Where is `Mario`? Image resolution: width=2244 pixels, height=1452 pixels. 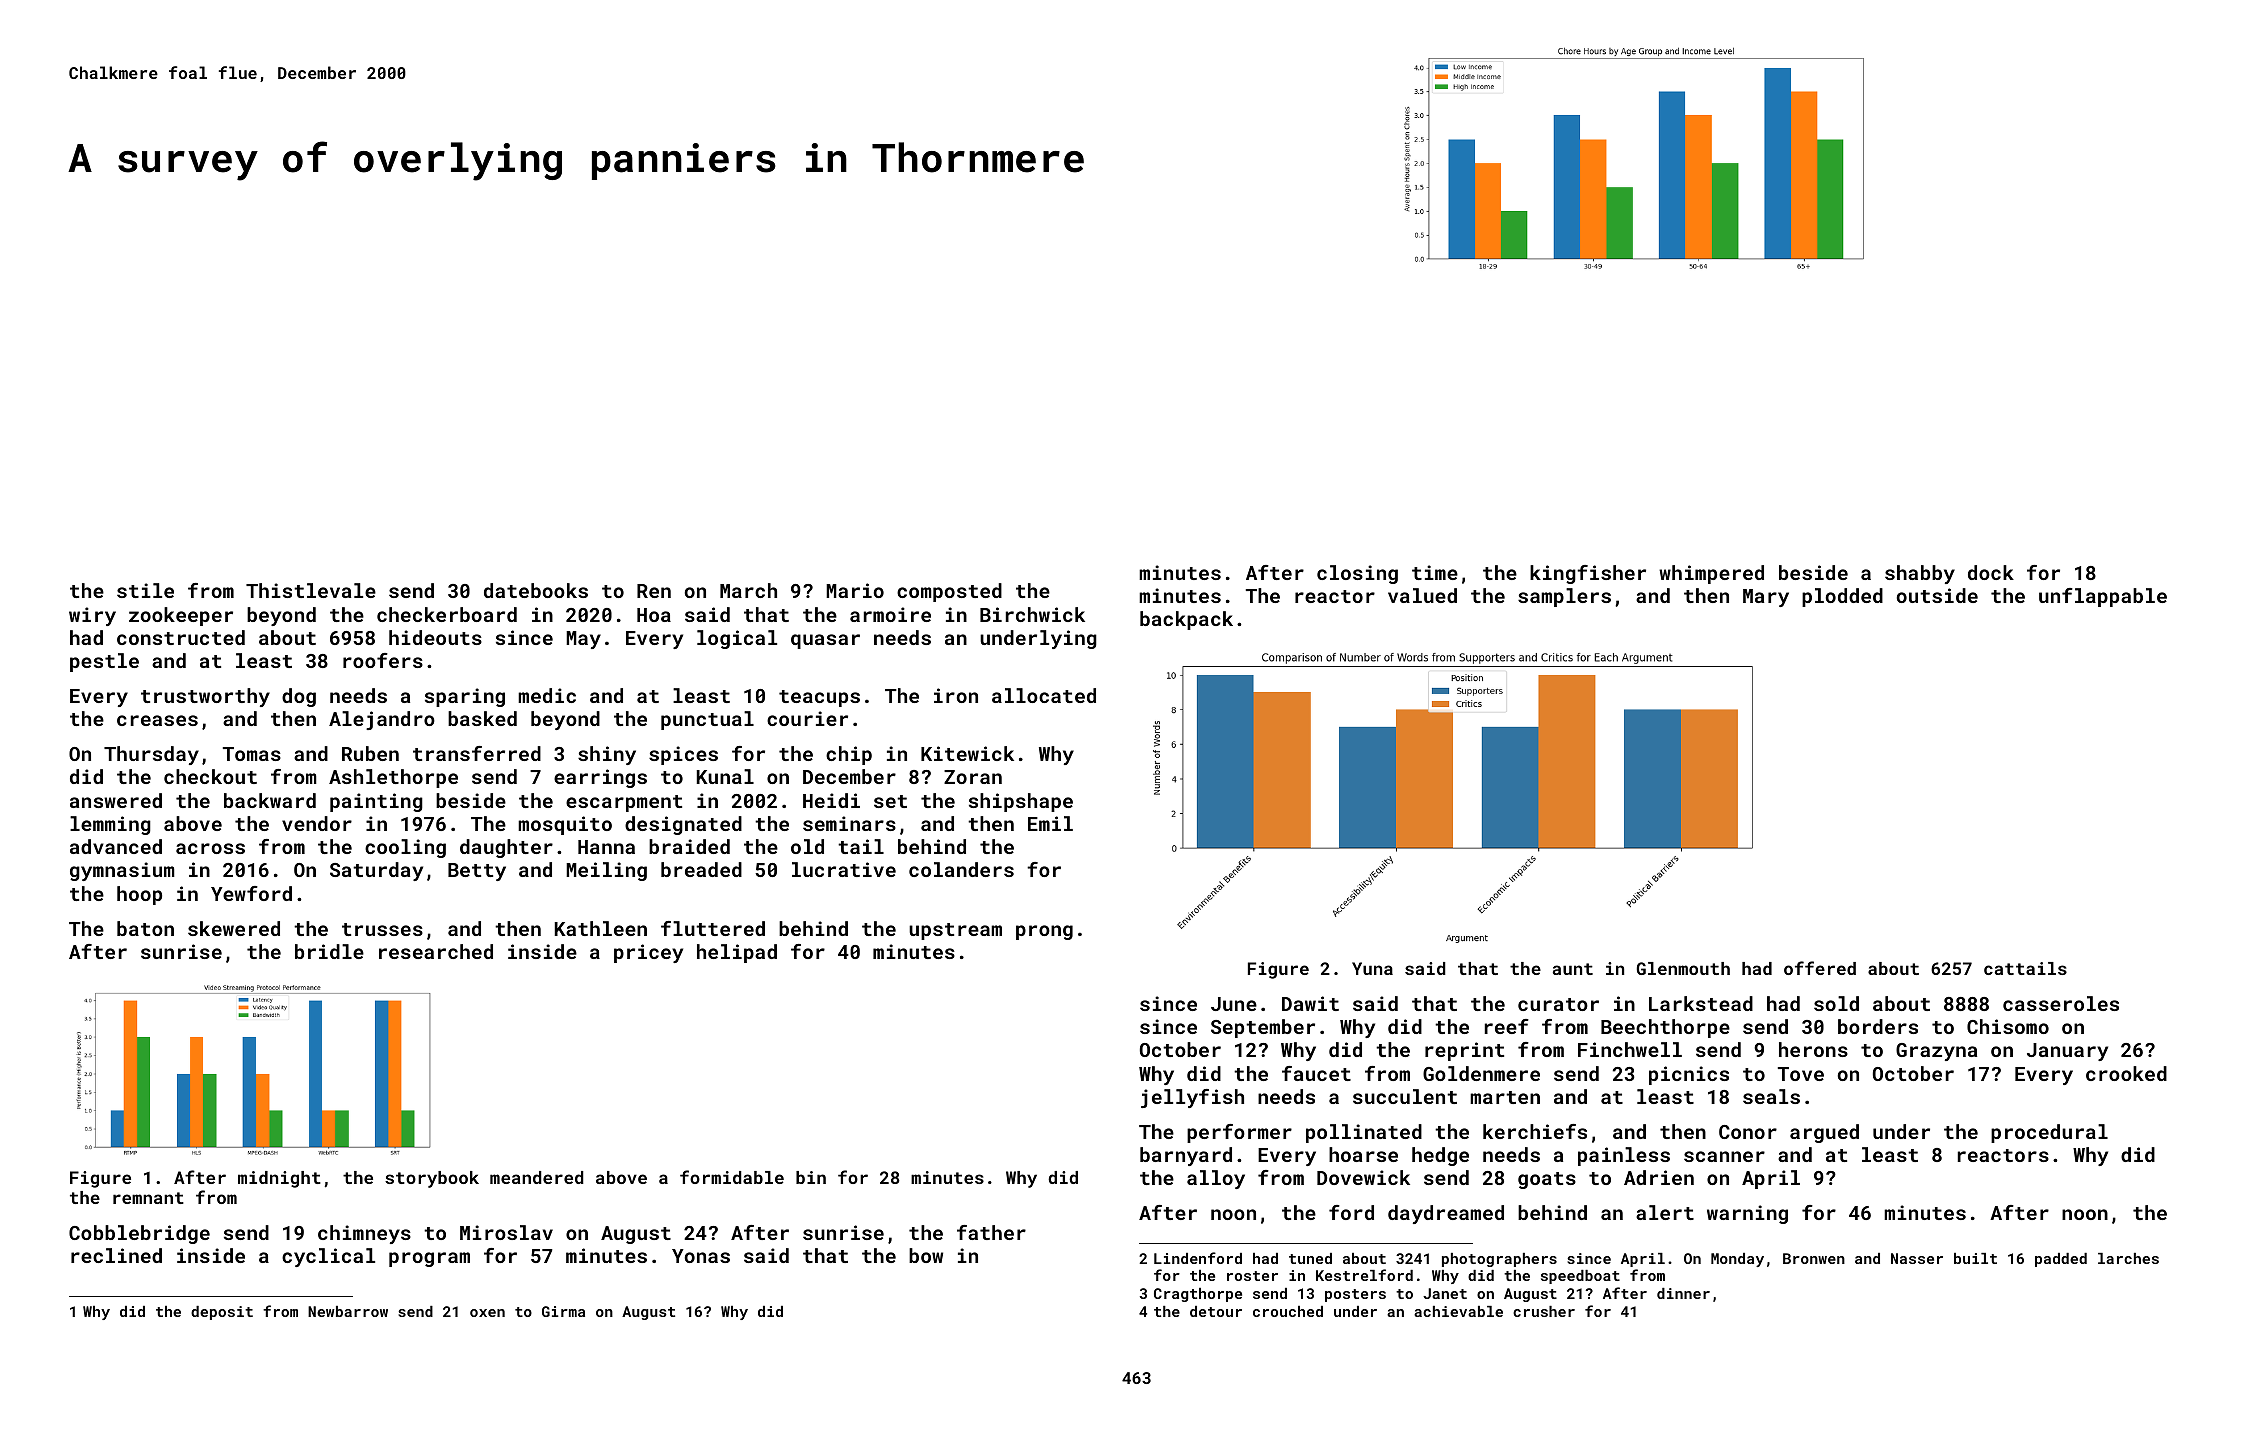
Mario is located at coordinates (855, 590).
